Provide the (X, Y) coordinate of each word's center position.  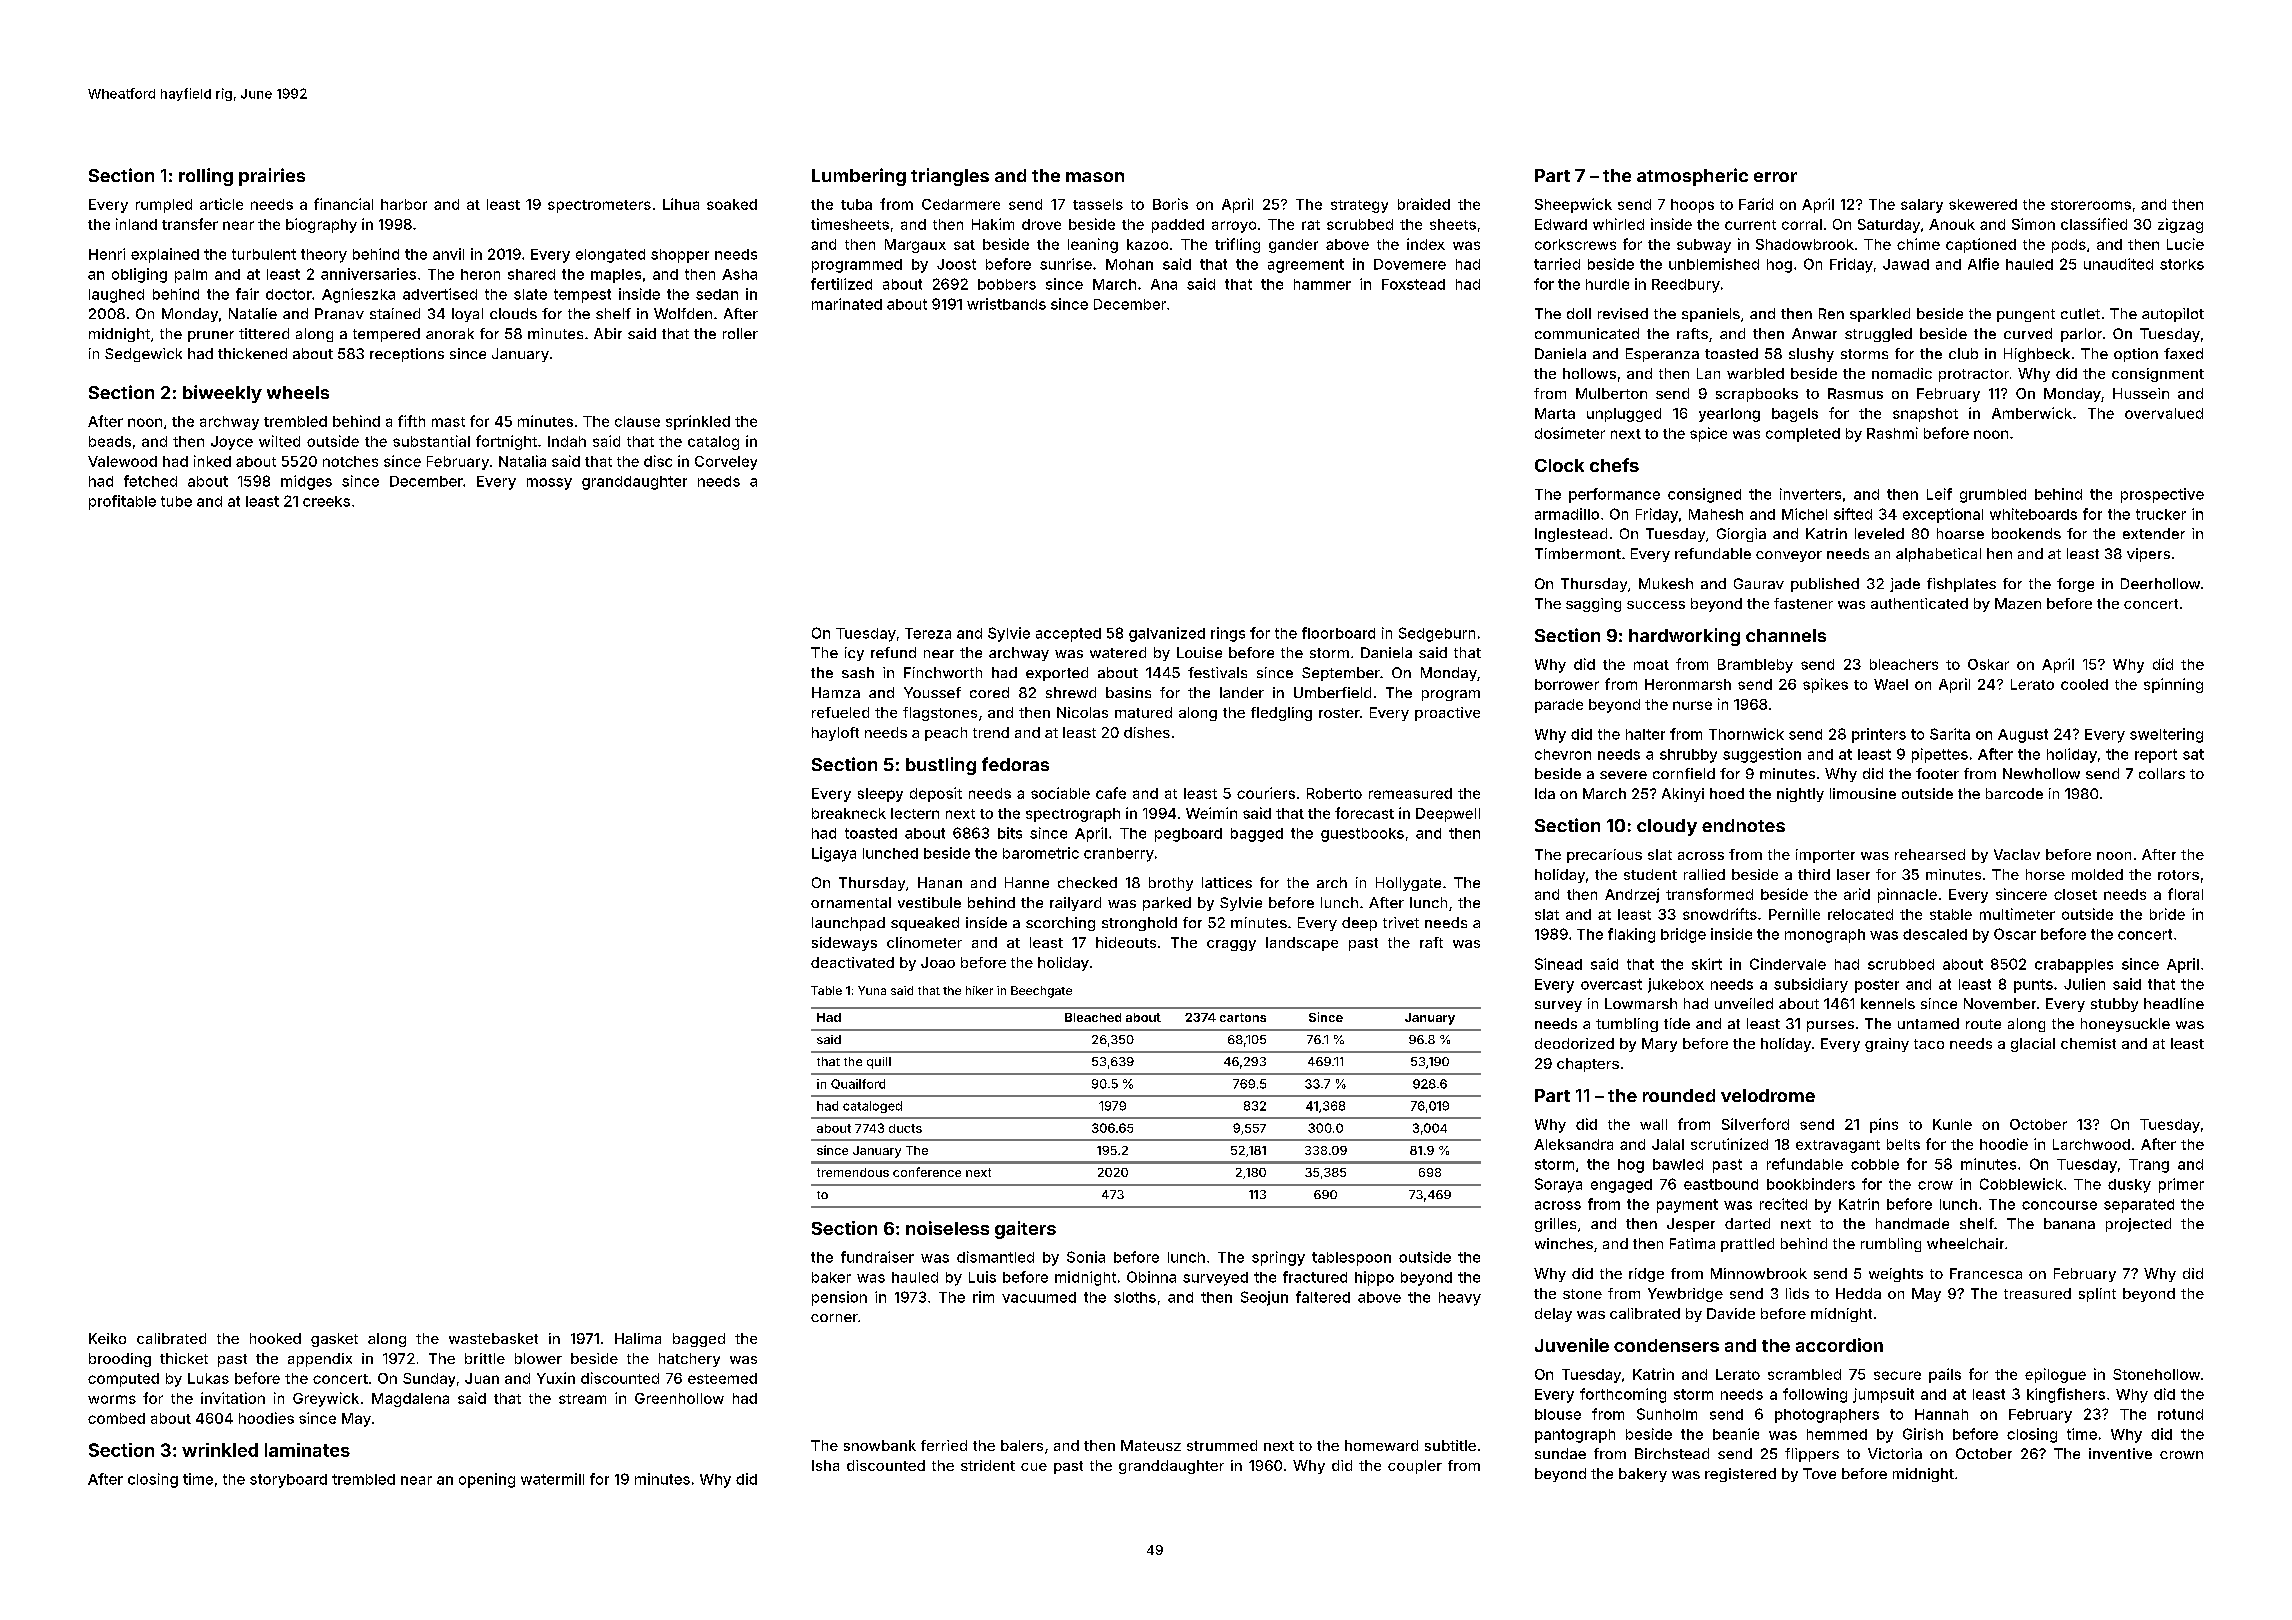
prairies (272, 177)
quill (879, 1063)
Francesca (1986, 1273)
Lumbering (859, 177)
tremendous (853, 1172)
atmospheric (1692, 177)
